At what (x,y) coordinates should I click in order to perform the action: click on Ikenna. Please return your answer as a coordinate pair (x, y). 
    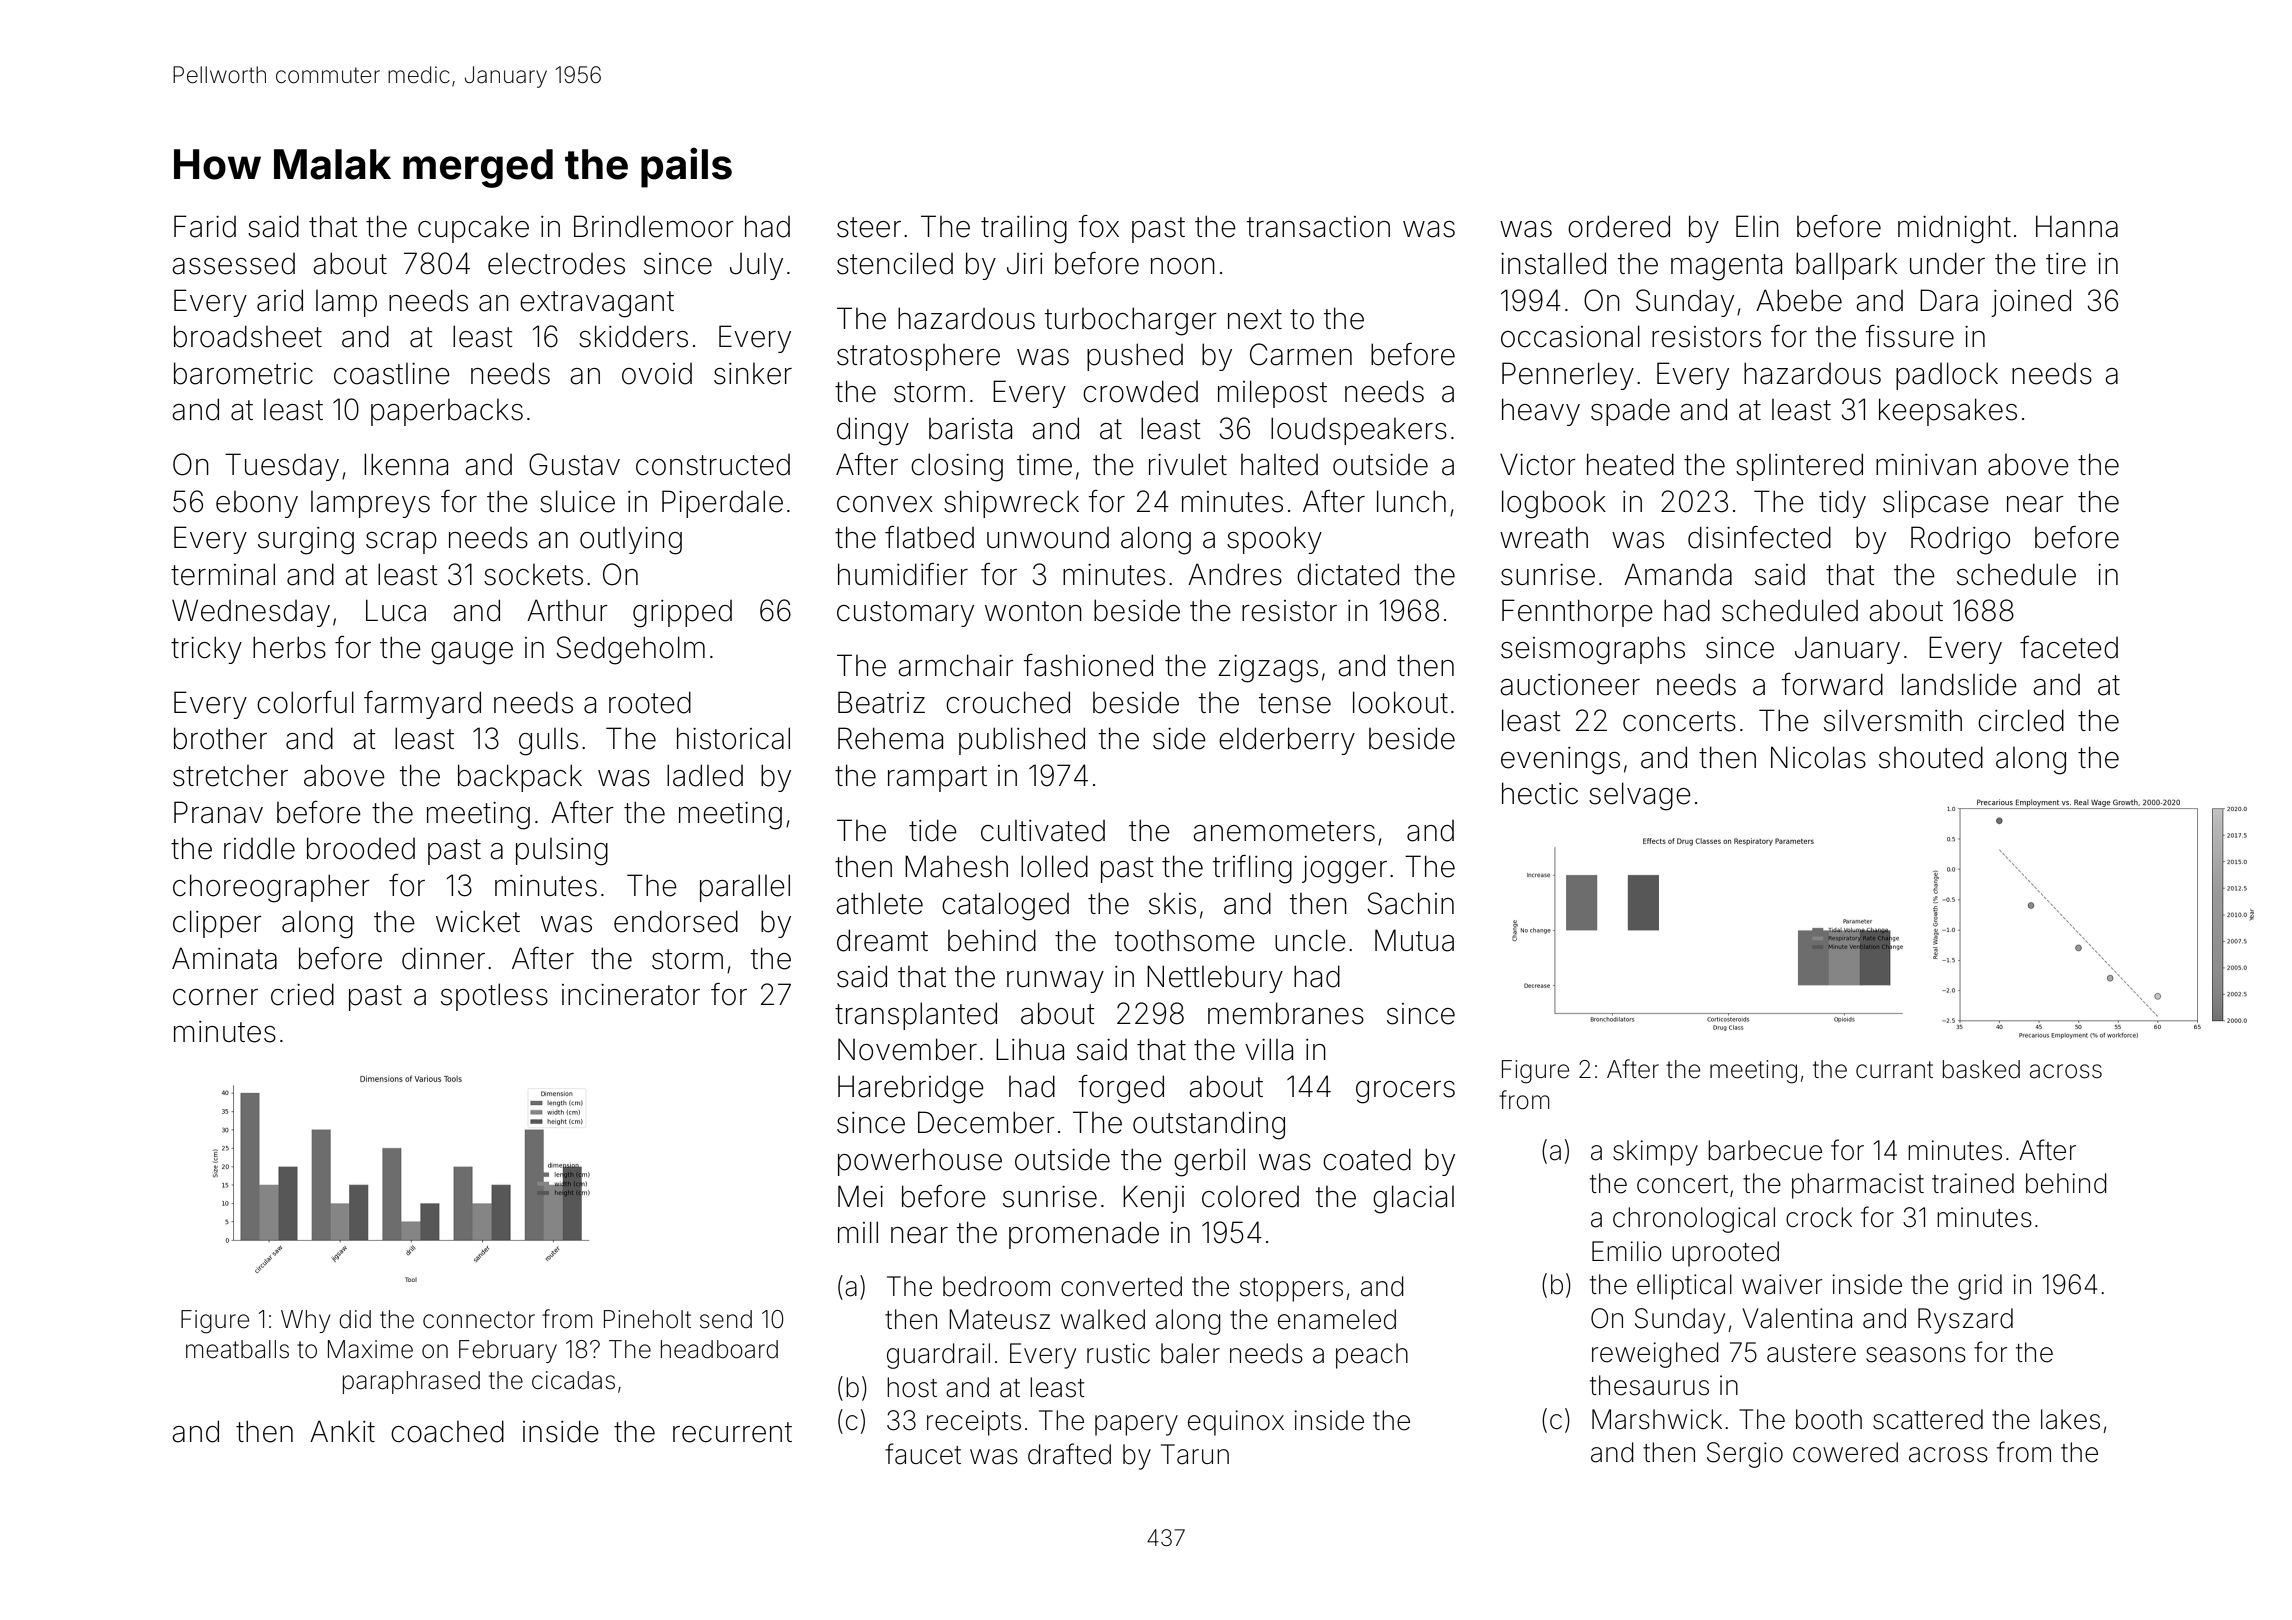
    Looking at the image, I should click on (406, 464).
